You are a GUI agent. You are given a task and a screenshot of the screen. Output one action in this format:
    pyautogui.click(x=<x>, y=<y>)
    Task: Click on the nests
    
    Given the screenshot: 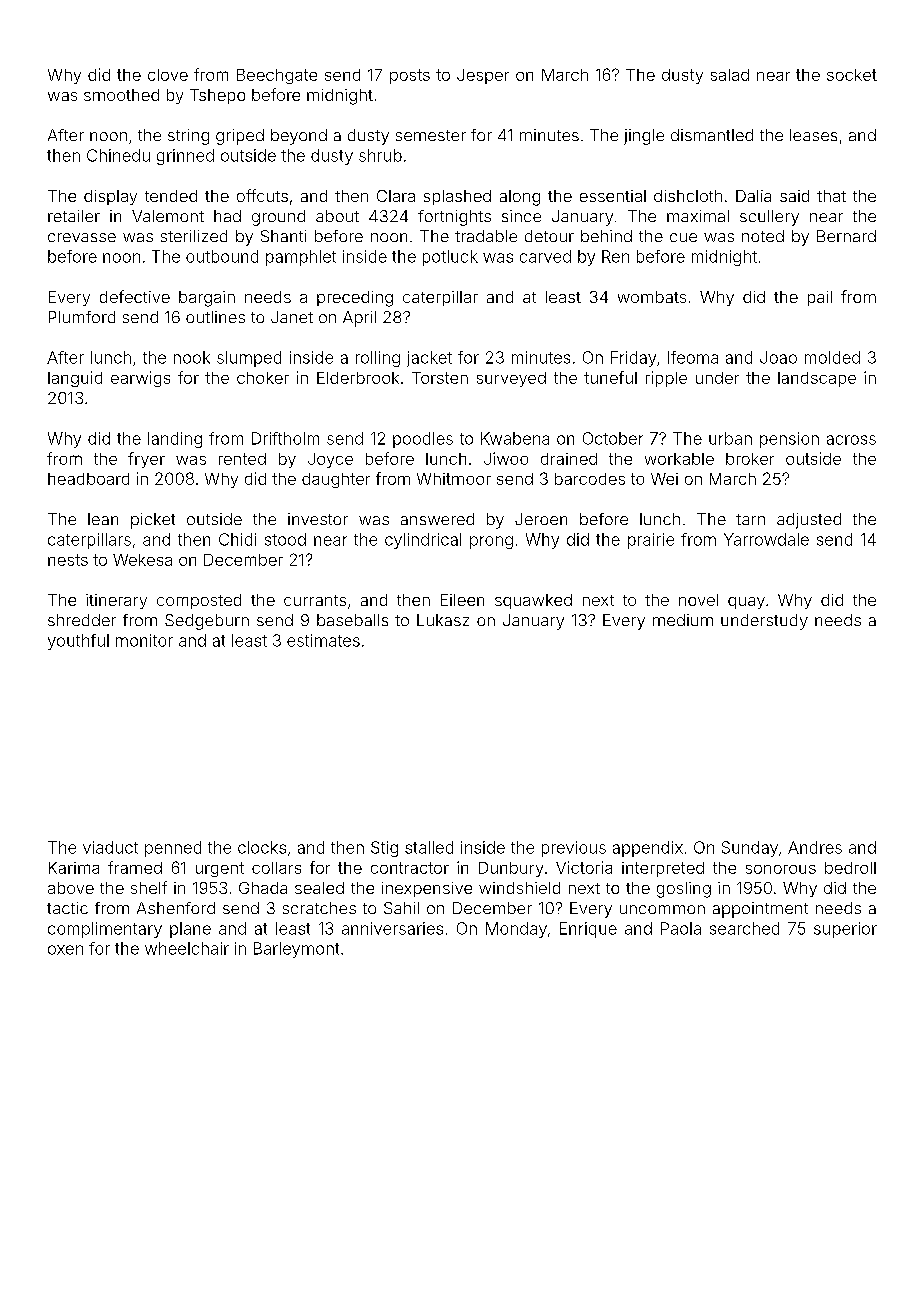 What is the action you would take?
    pyautogui.click(x=68, y=560)
